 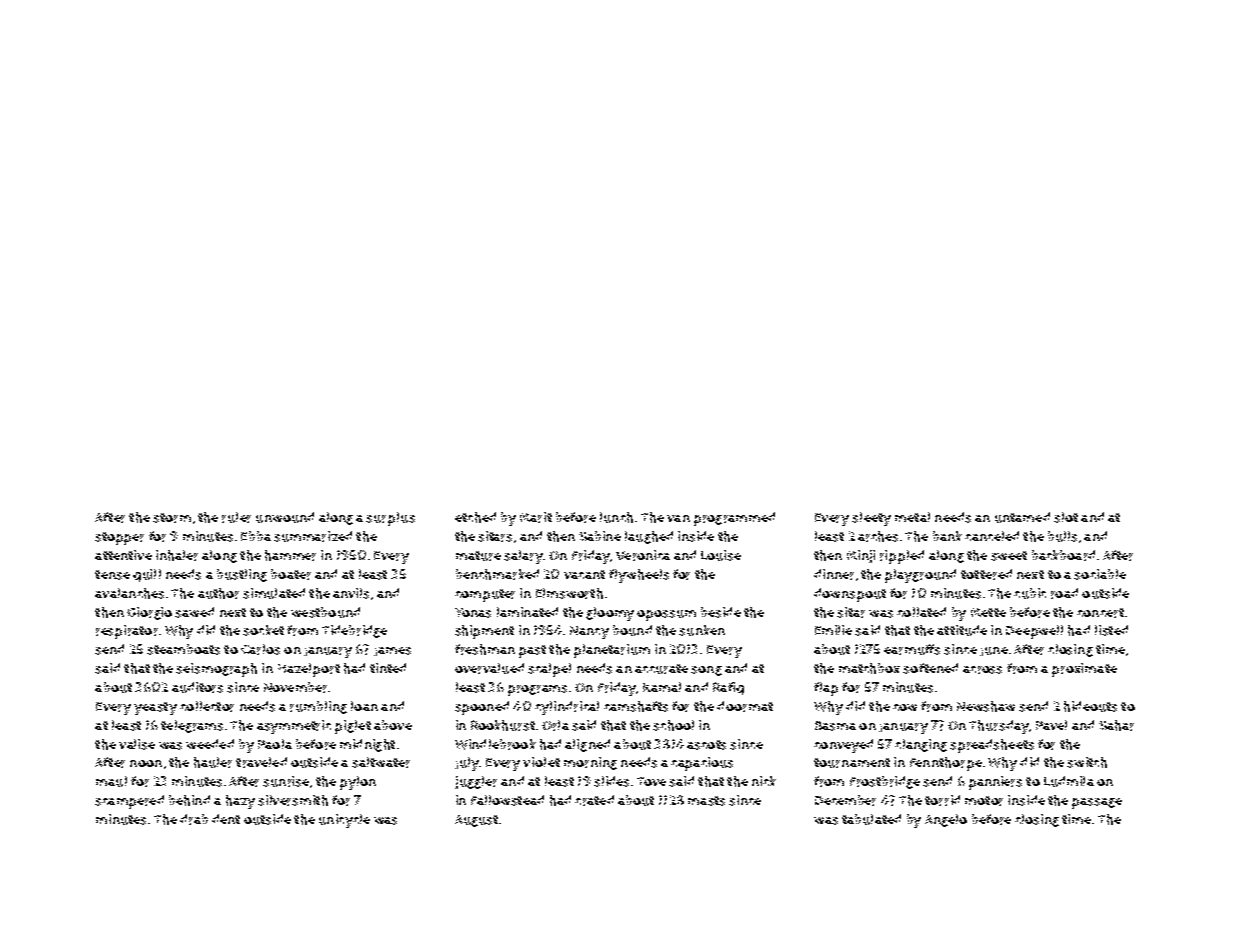 What do you see at coordinates (569, 593) in the document?
I see `Elmsworth` at bounding box center [569, 593].
